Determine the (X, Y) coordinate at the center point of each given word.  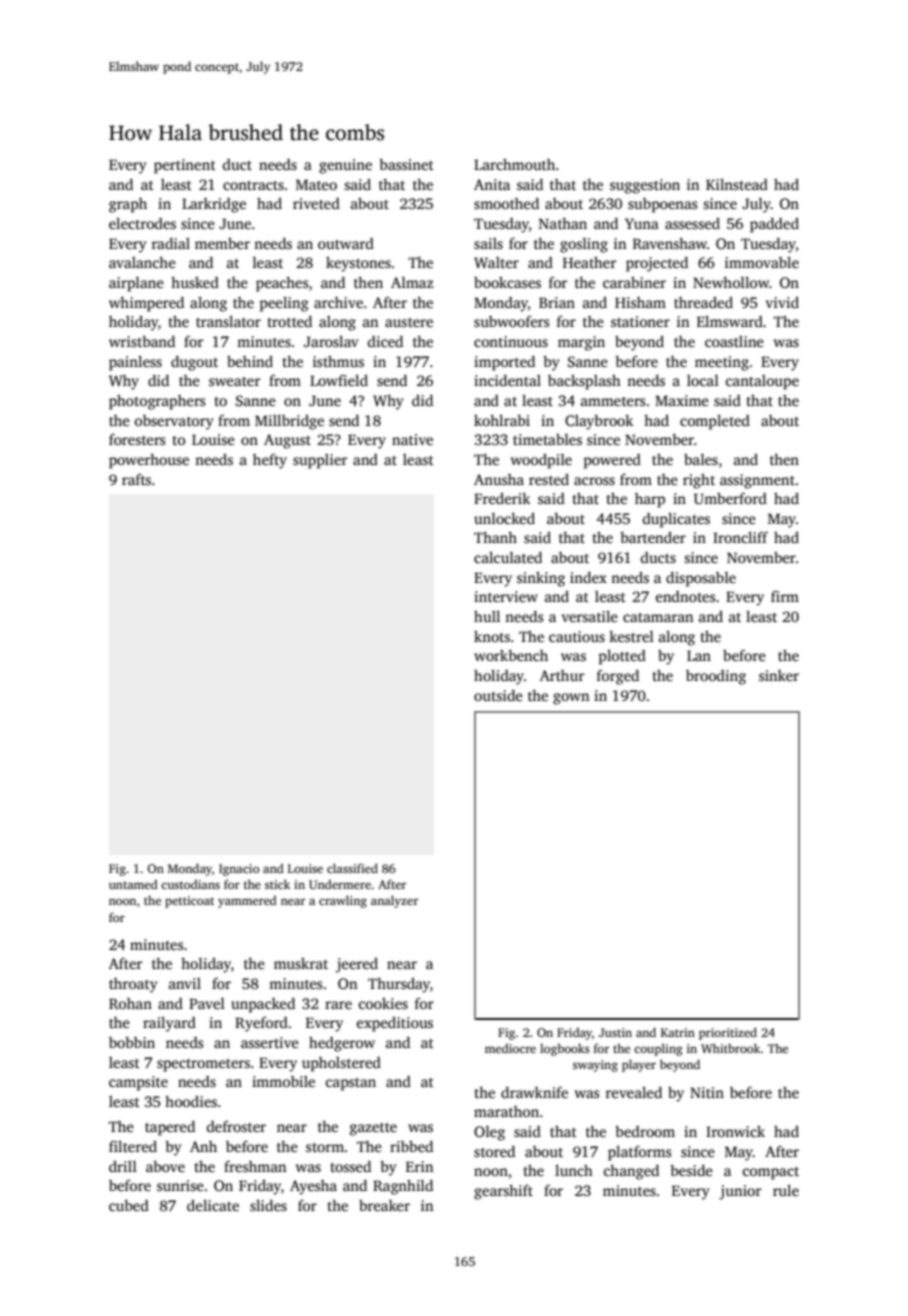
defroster (236, 1126)
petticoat (189, 902)
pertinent (185, 166)
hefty (270, 461)
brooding (716, 677)
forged (618, 677)
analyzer (394, 901)
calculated (508, 557)
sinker (779, 675)
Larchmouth (514, 164)
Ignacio (239, 870)
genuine (345, 166)
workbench (511, 655)
